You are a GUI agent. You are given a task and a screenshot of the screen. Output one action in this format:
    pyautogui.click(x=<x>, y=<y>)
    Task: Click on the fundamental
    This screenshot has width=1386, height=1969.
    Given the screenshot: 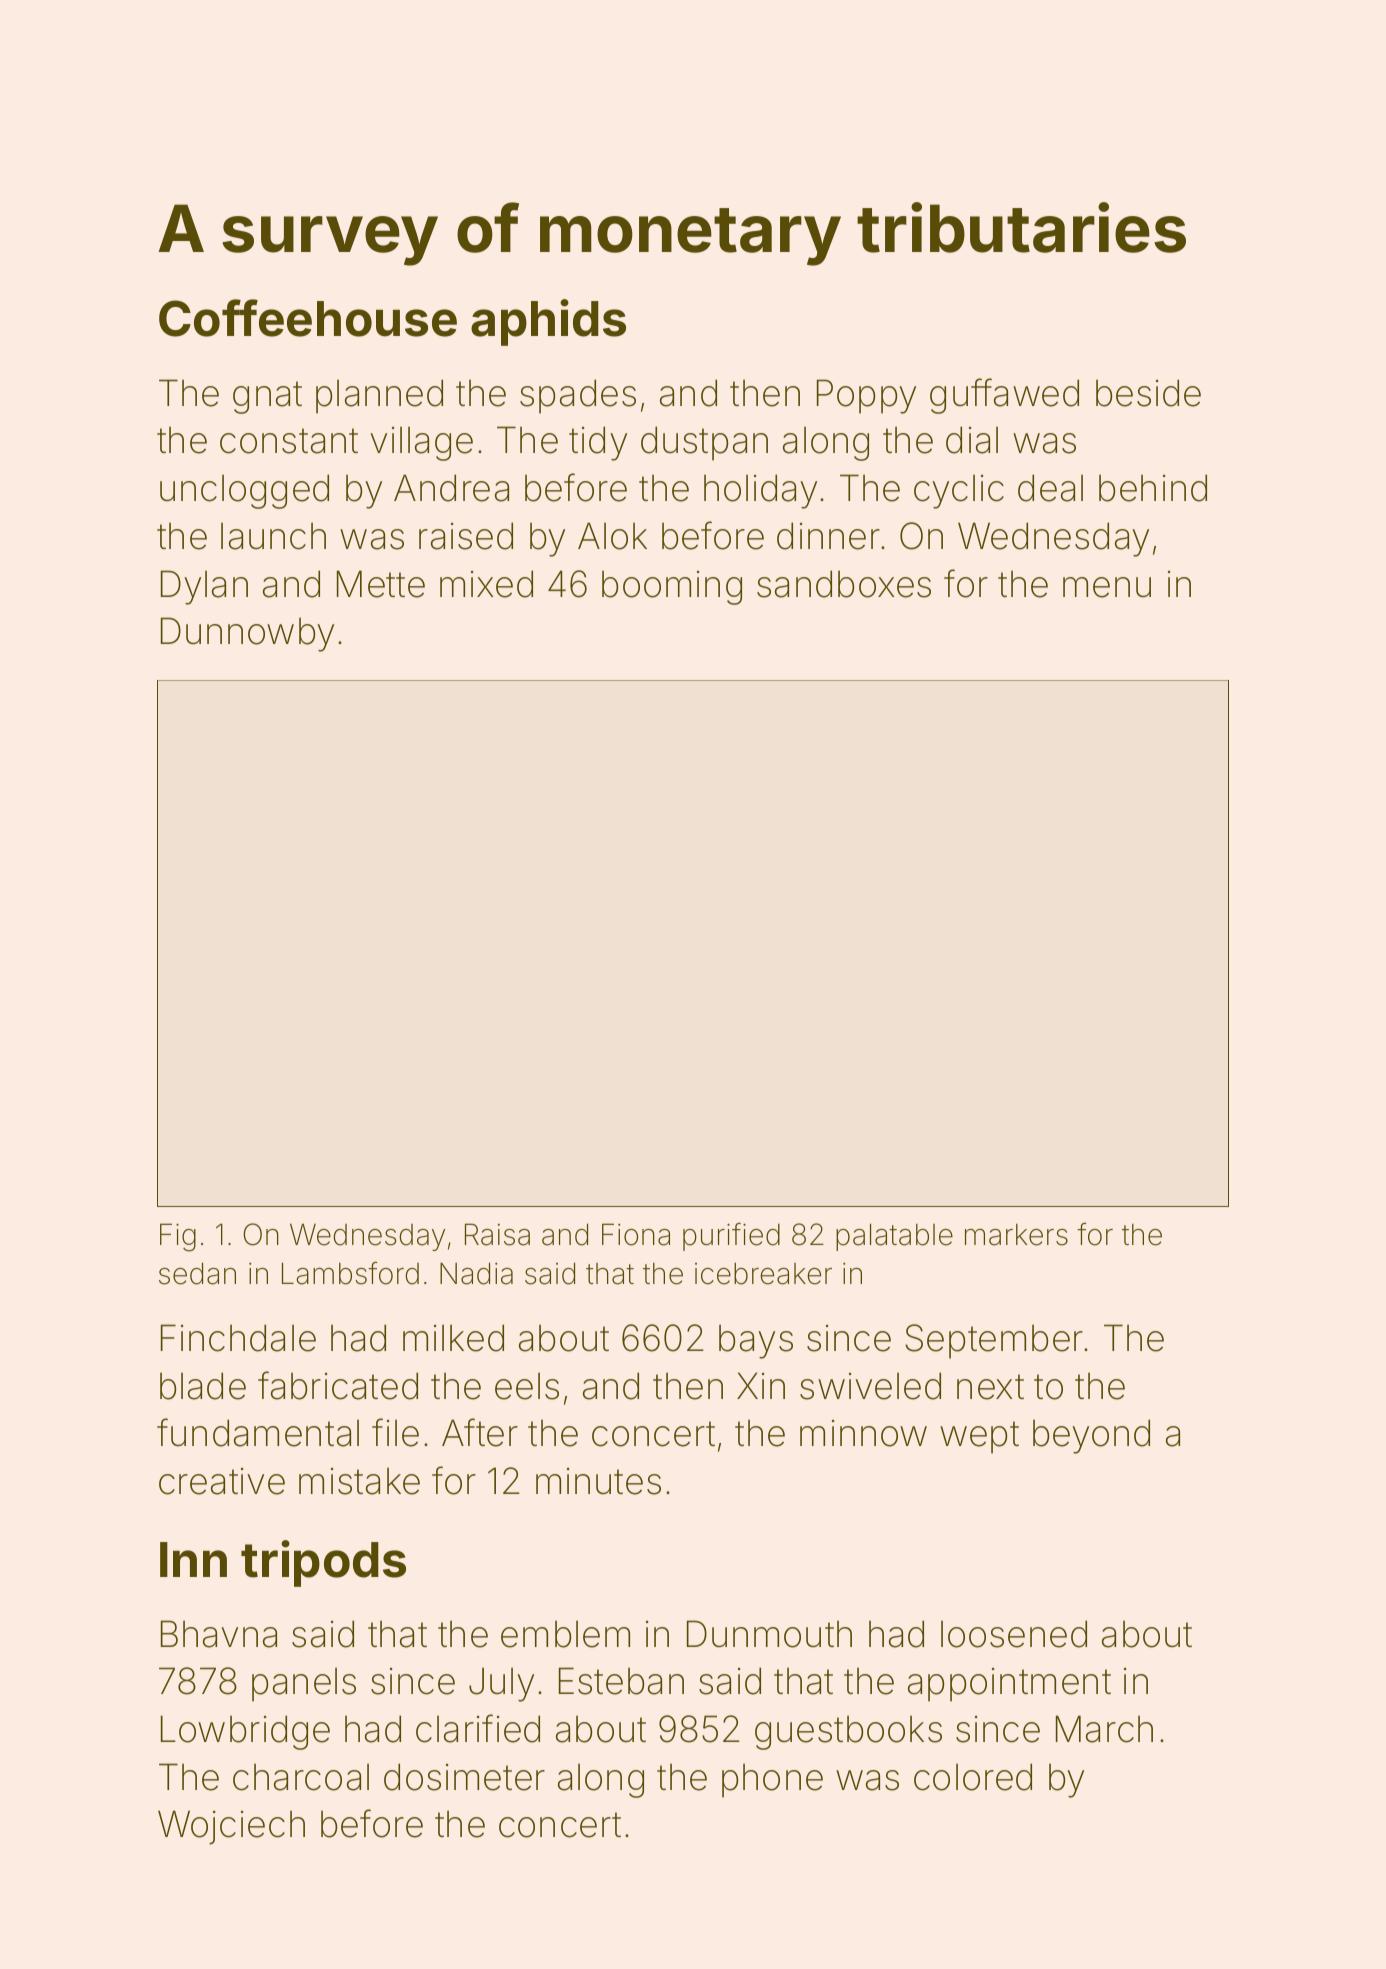 What is the action you would take?
    pyautogui.click(x=258, y=1432)
